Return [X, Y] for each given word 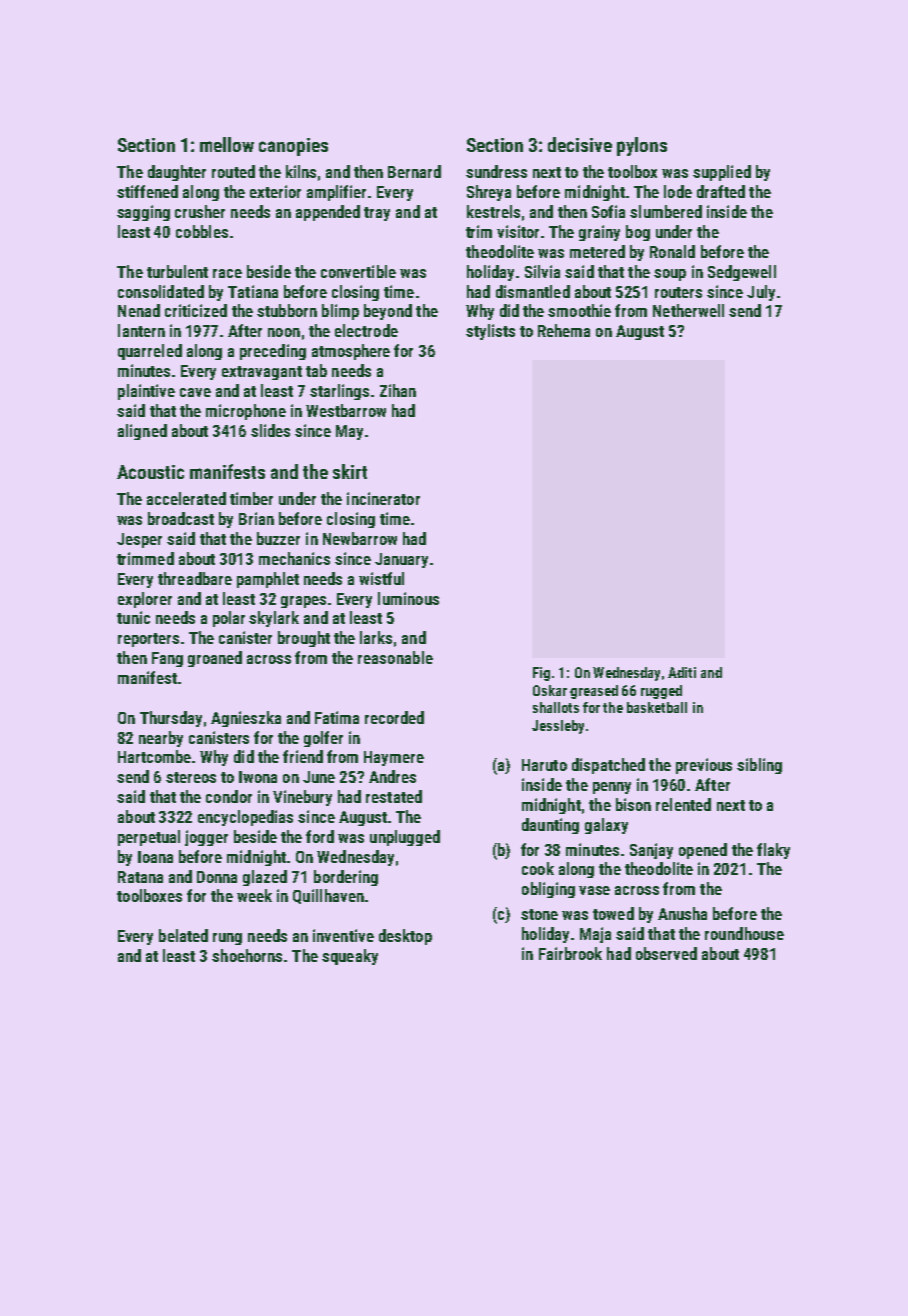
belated [183, 935]
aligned [142, 432]
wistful [381, 578]
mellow [227, 144]
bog [638, 233]
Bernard [414, 171]
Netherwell [688, 310]
